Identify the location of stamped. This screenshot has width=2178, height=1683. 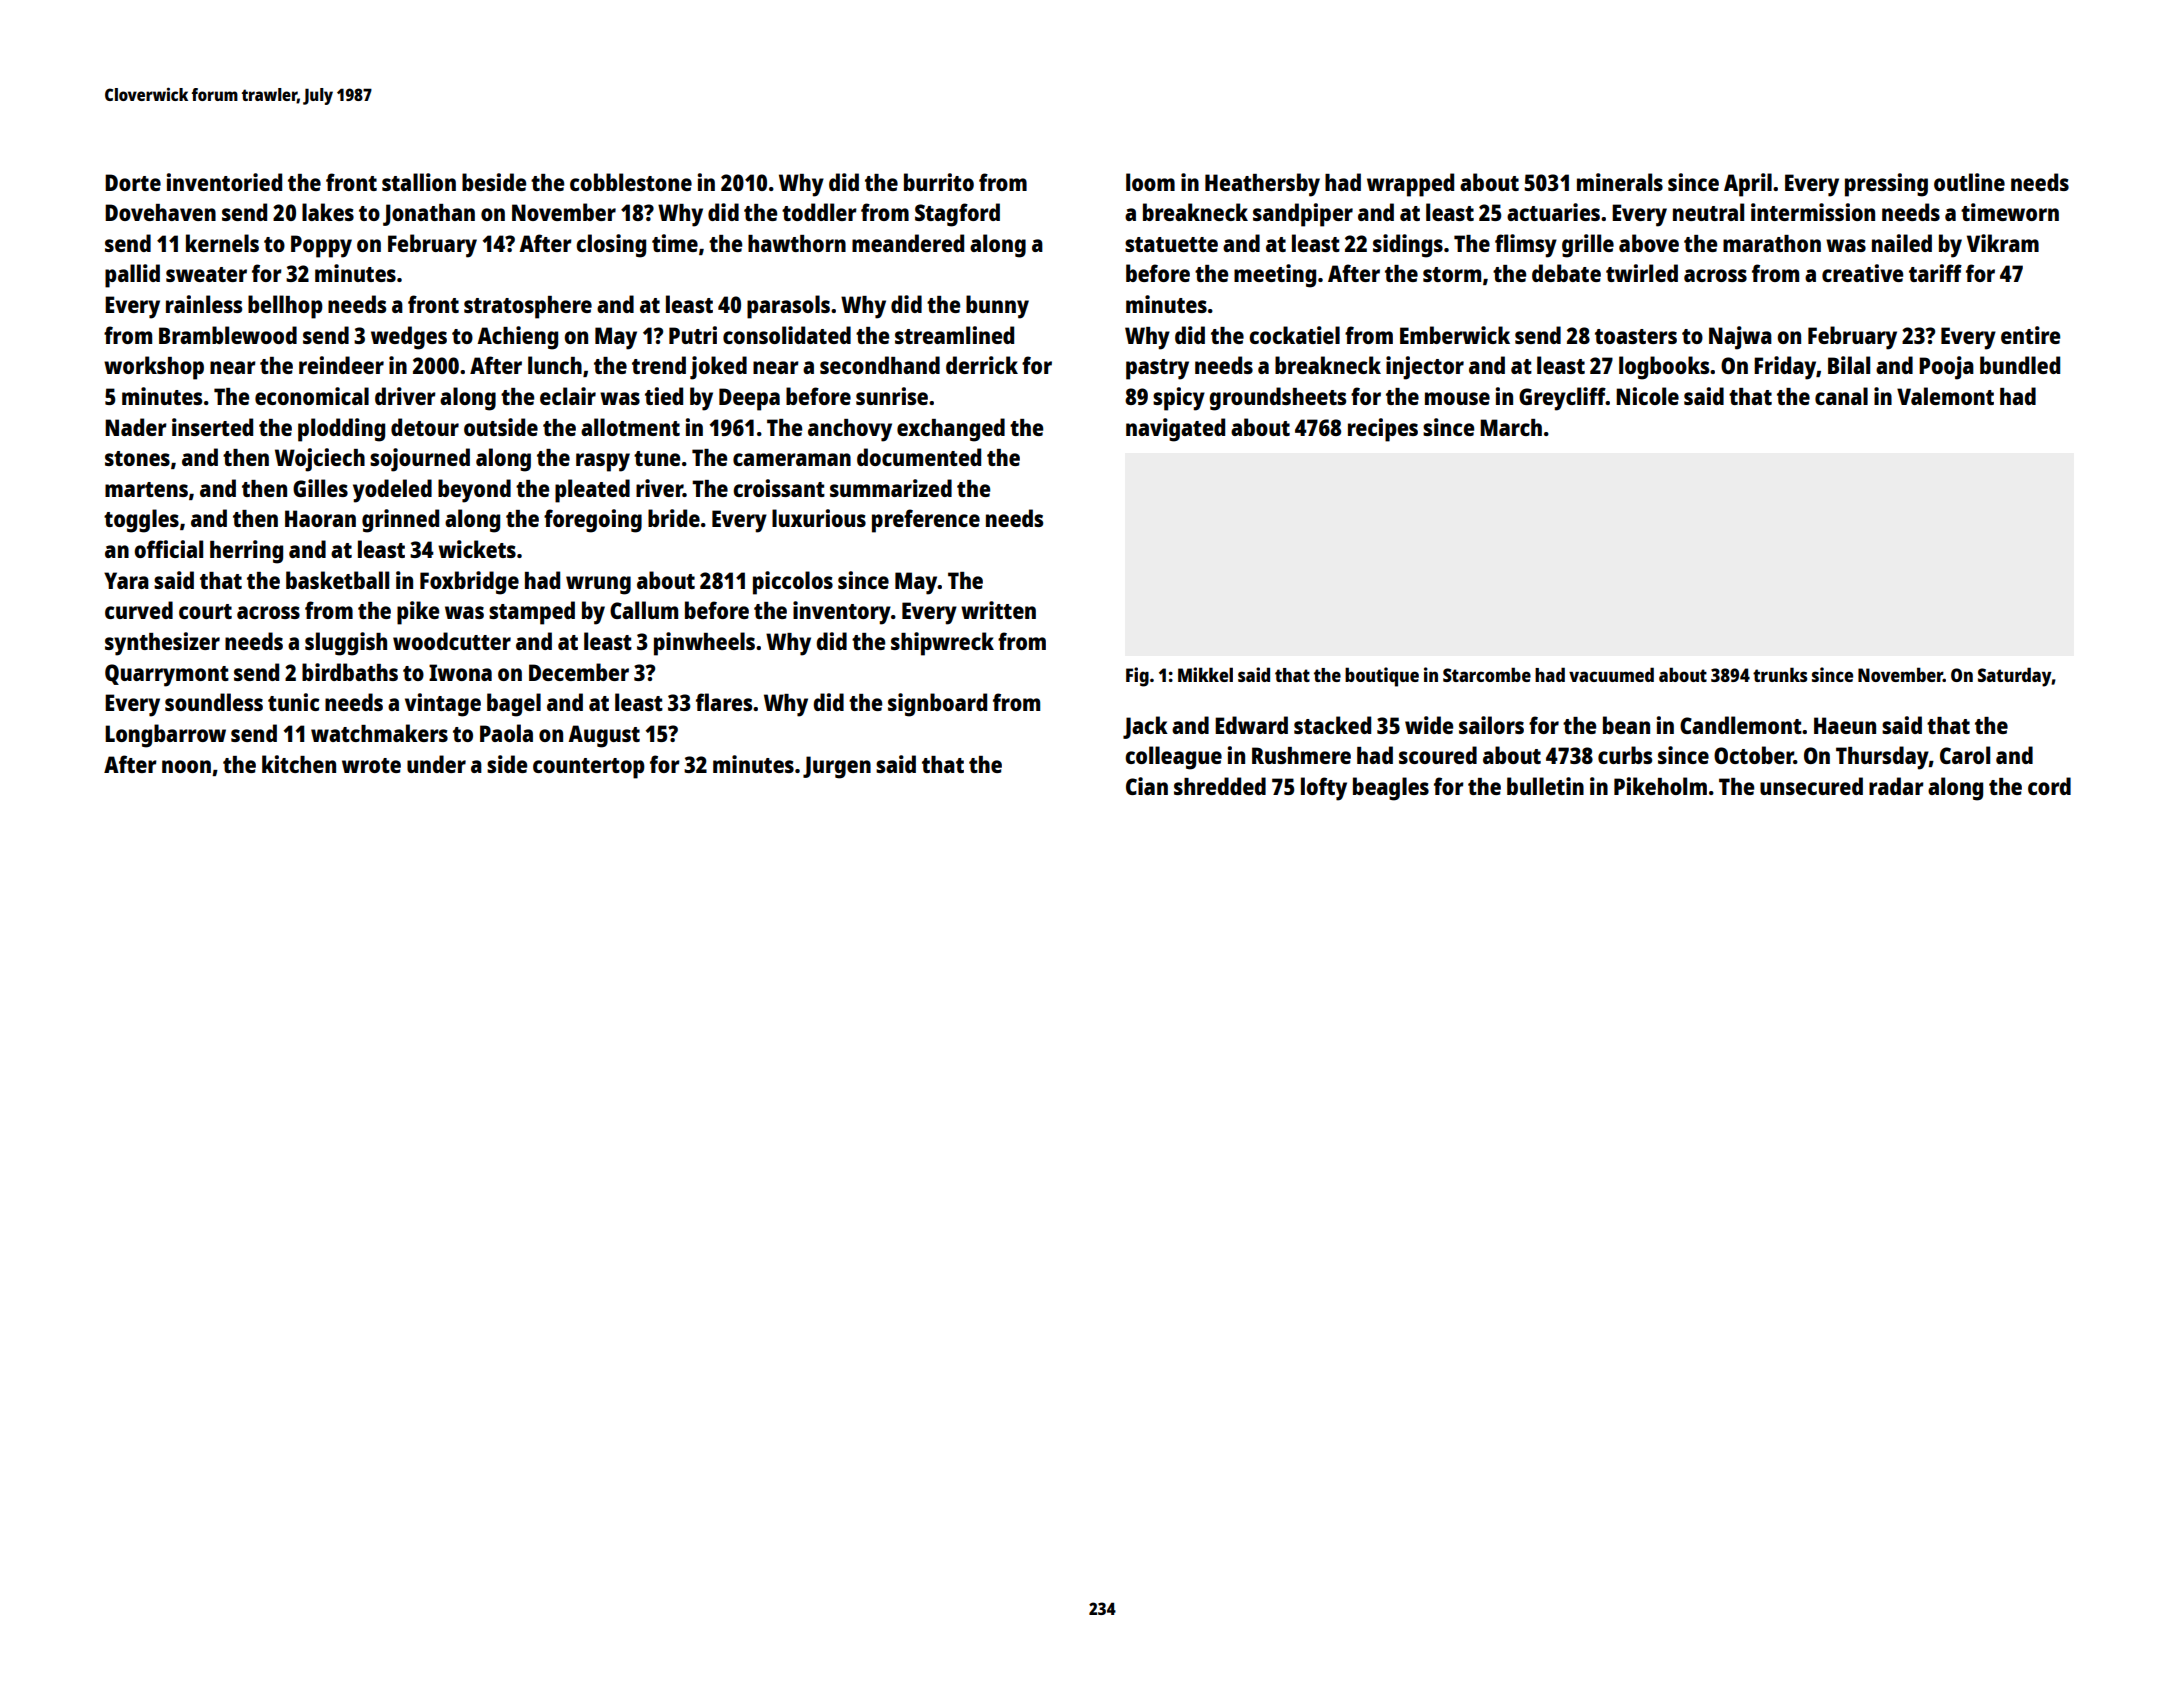
(532, 613).
